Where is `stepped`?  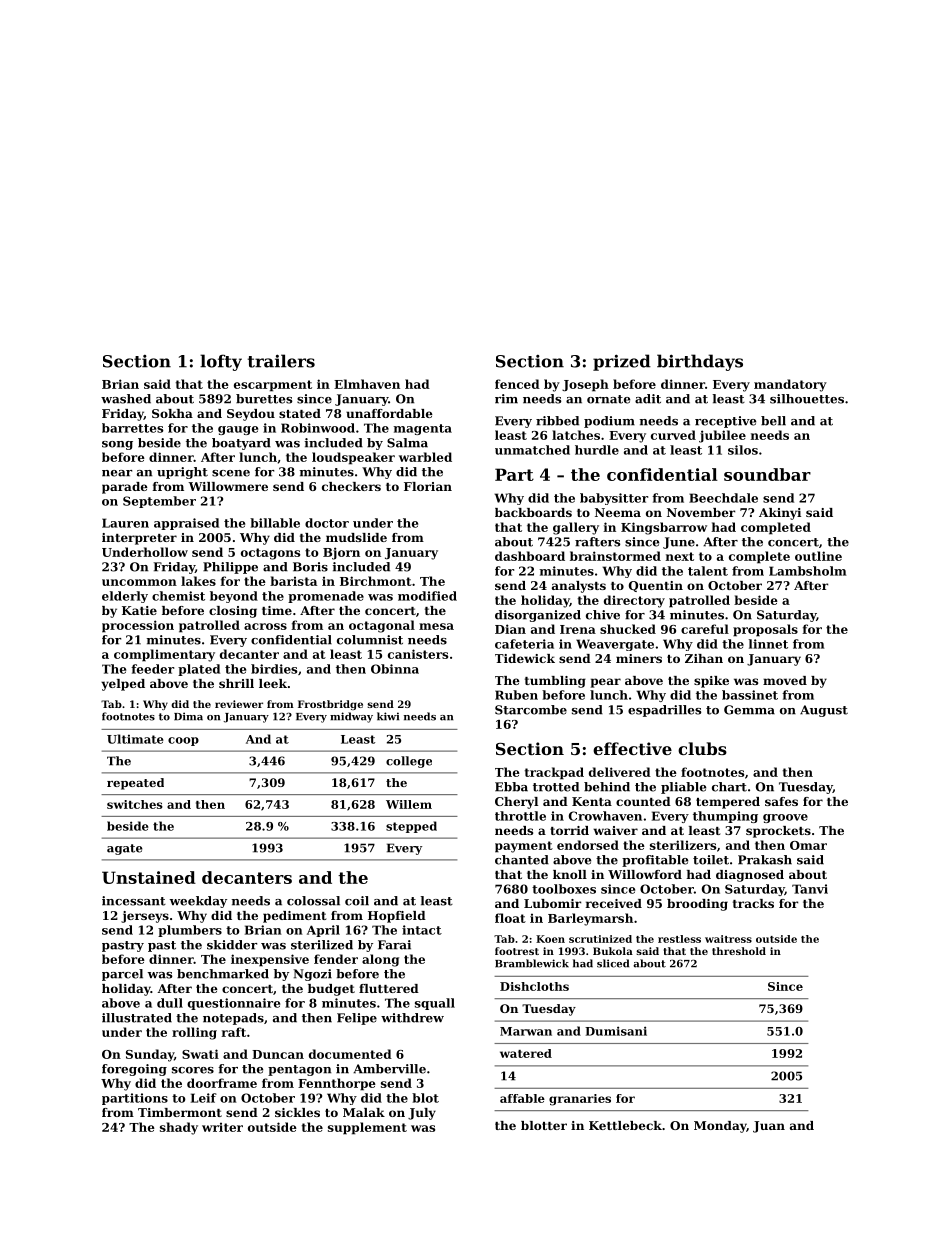
stepped is located at coordinates (411, 827).
